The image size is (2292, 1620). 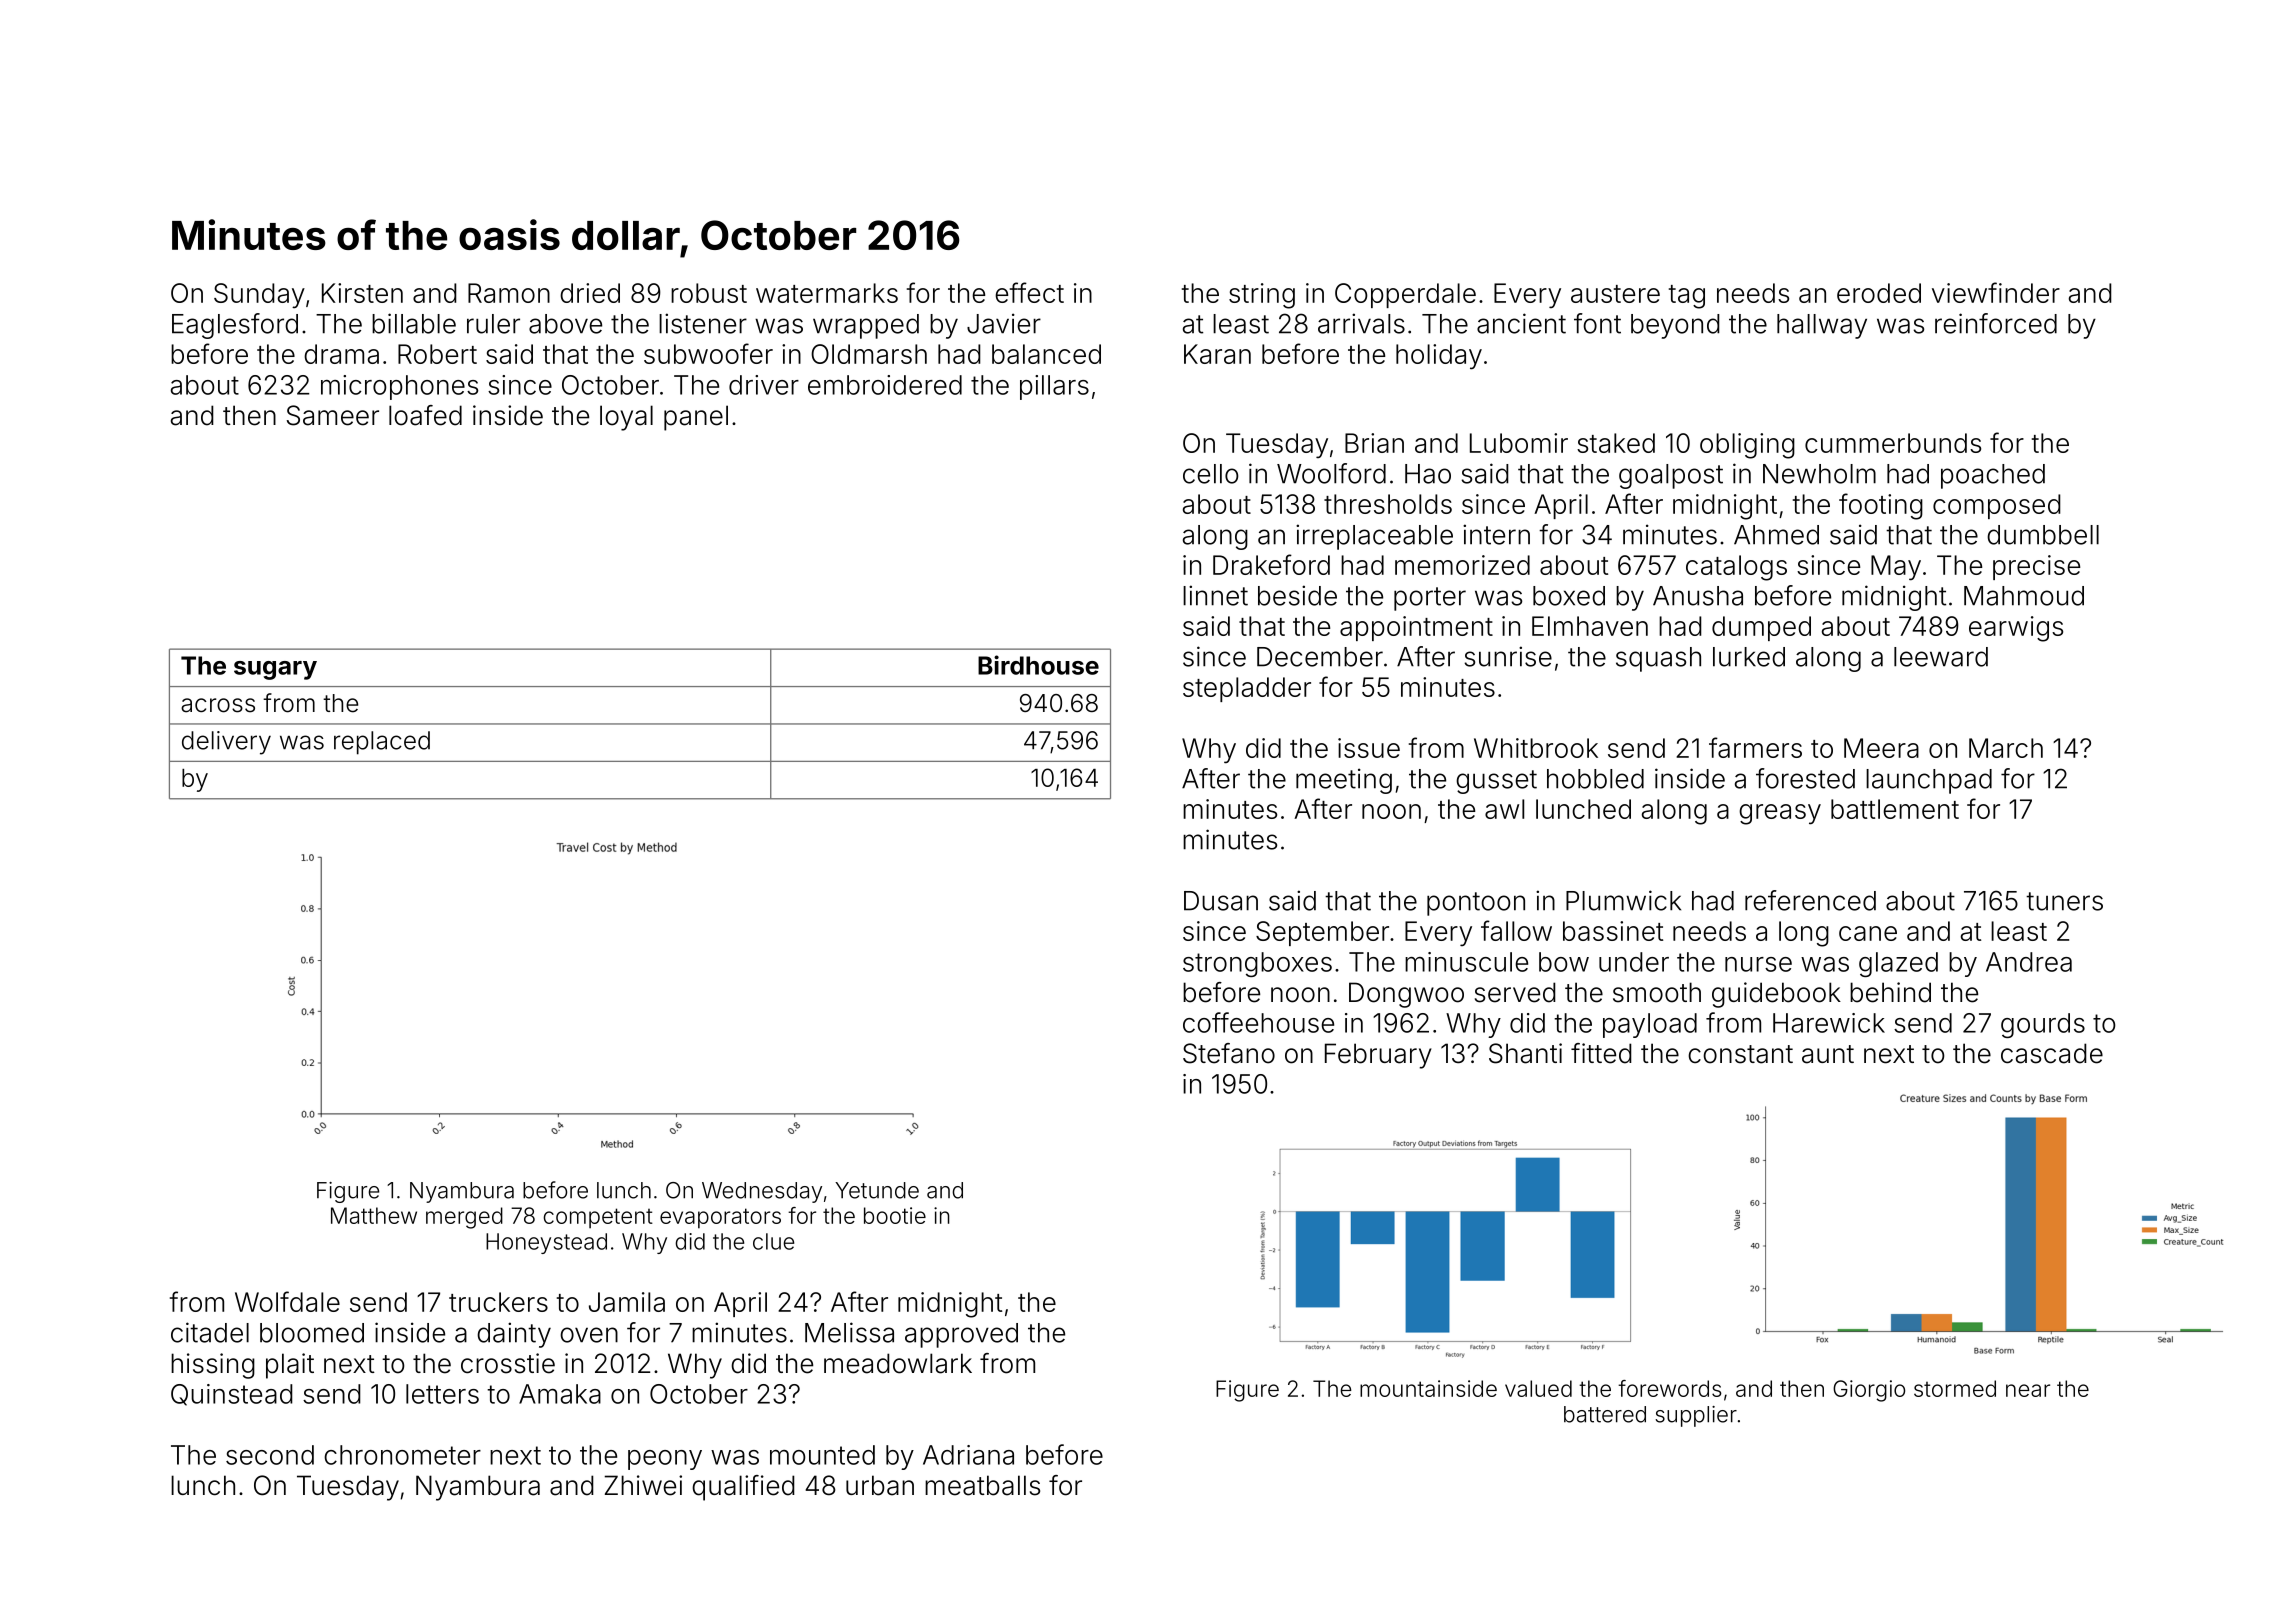 What do you see at coordinates (1344, 781) in the screenshot?
I see `meeting` at bounding box center [1344, 781].
